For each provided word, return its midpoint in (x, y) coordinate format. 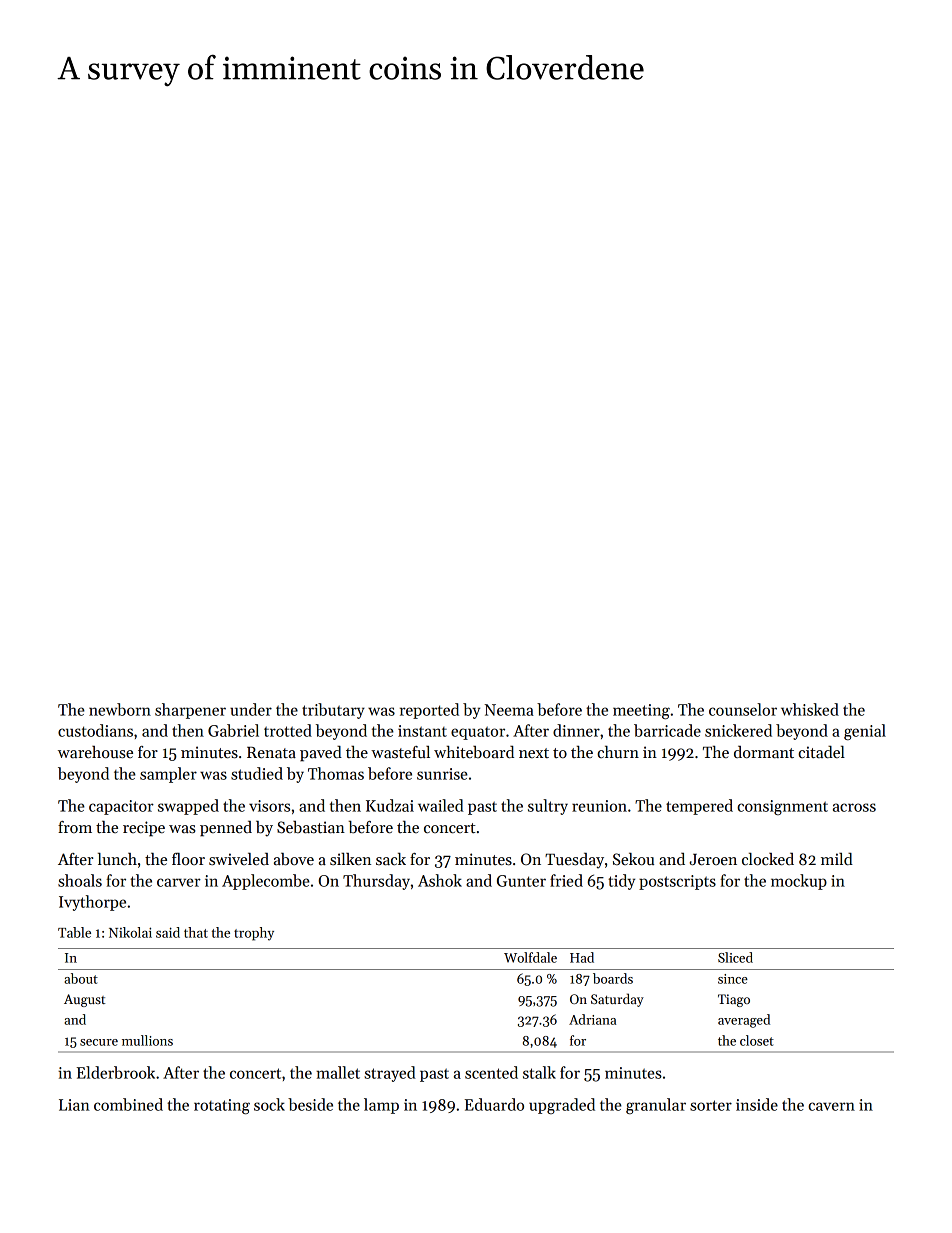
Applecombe (266, 882)
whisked (810, 709)
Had (582, 957)
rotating (222, 1106)
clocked (768, 859)
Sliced (735, 957)
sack (391, 859)
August (85, 1000)
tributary (333, 711)
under (251, 709)
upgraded (562, 1106)
